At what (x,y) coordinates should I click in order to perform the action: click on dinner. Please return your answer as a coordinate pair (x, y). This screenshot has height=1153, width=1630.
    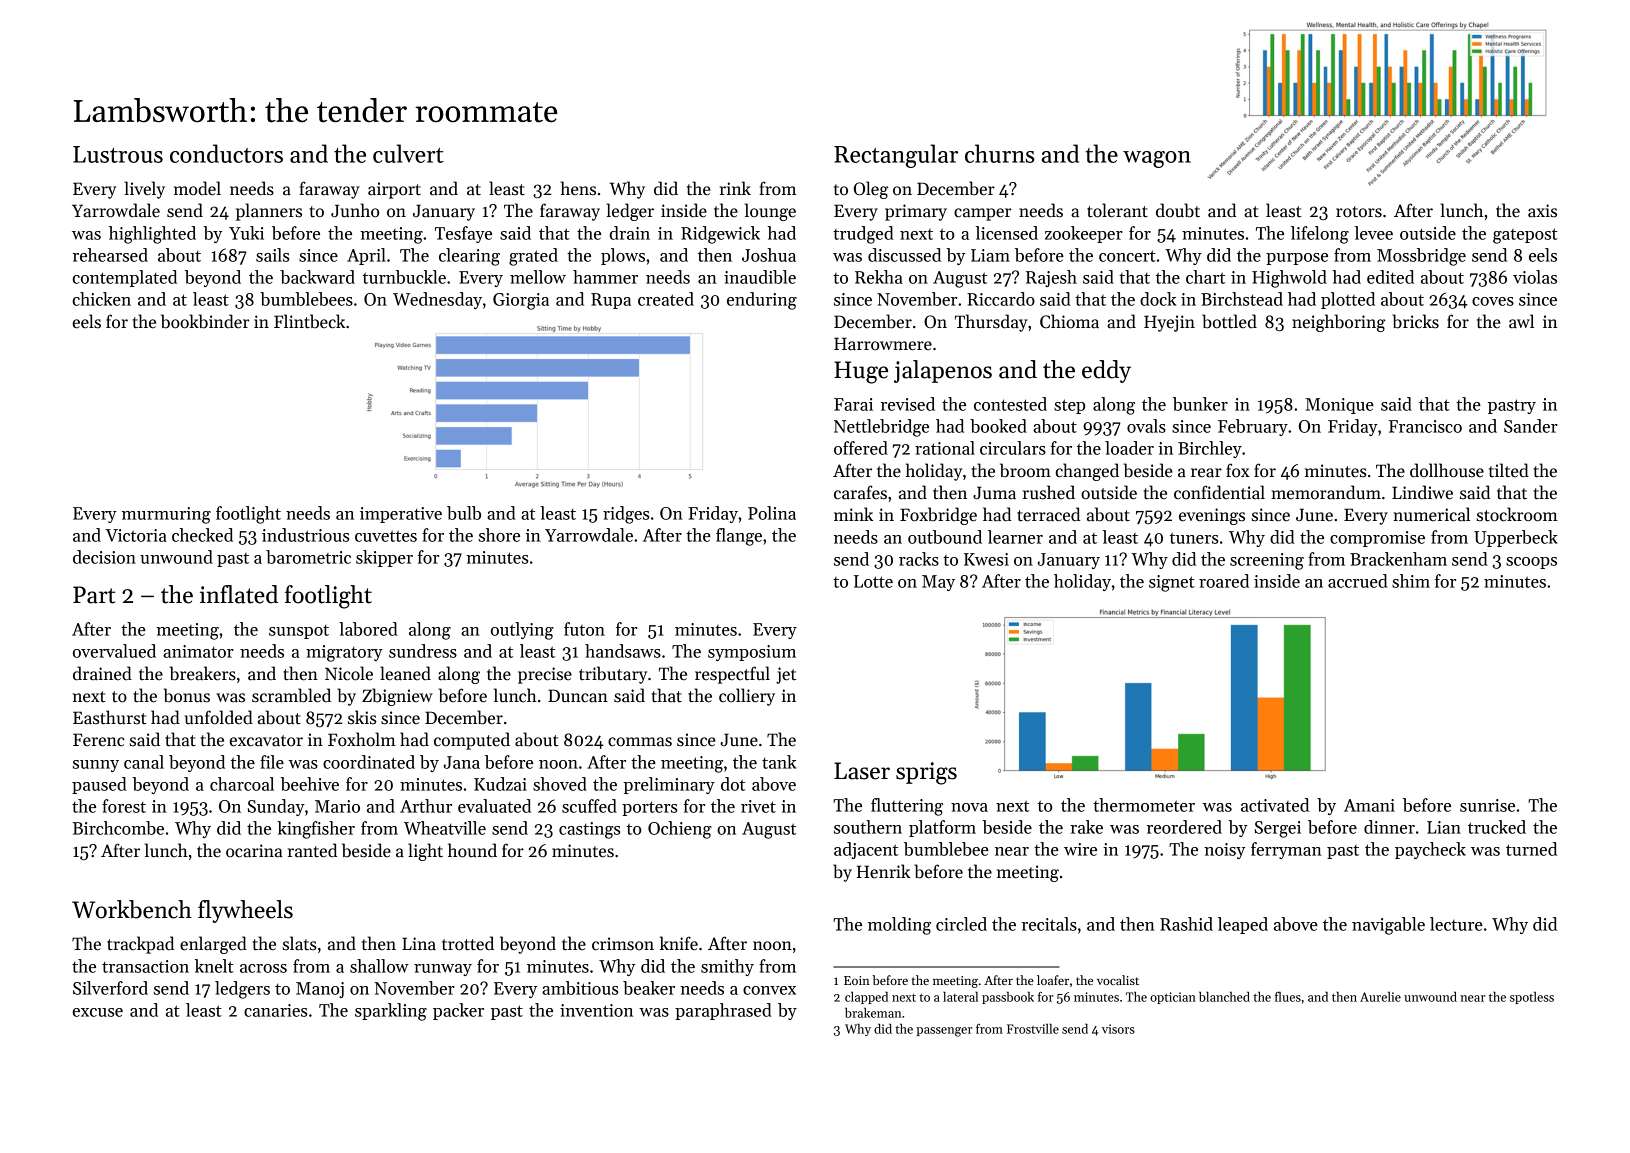
    Looking at the image, I should click on (1389, 827).
